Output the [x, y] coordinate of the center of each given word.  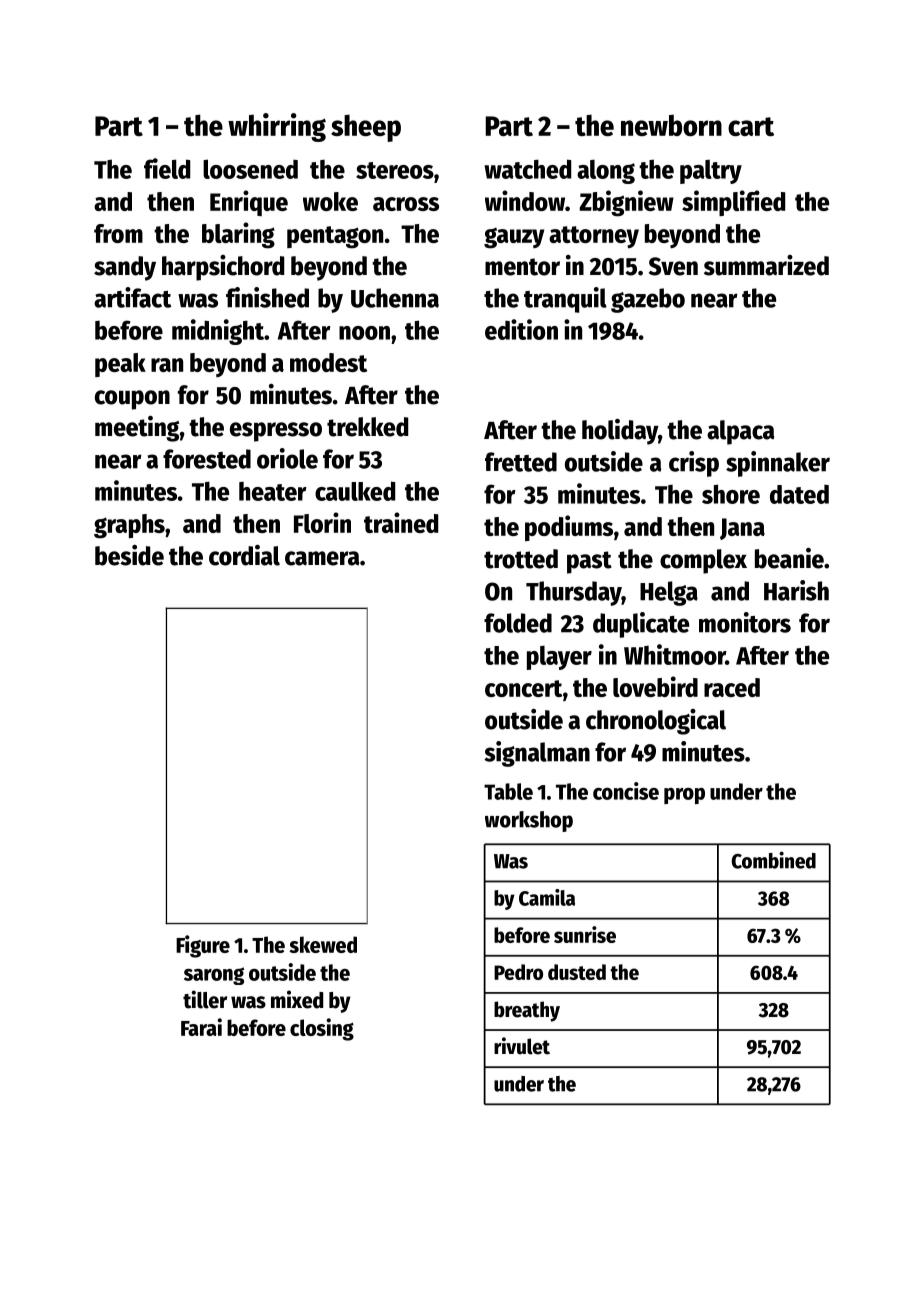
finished [267, 297]
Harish [796, 590]
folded [518, 623]
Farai [201, 1027]
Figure [203, 946]
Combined [774, 860]
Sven [673, 266]
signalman [537, 754]
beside [129, 555]
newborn [671, 125]
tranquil [565, 300]
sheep [366, 128]
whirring [277, 127]
